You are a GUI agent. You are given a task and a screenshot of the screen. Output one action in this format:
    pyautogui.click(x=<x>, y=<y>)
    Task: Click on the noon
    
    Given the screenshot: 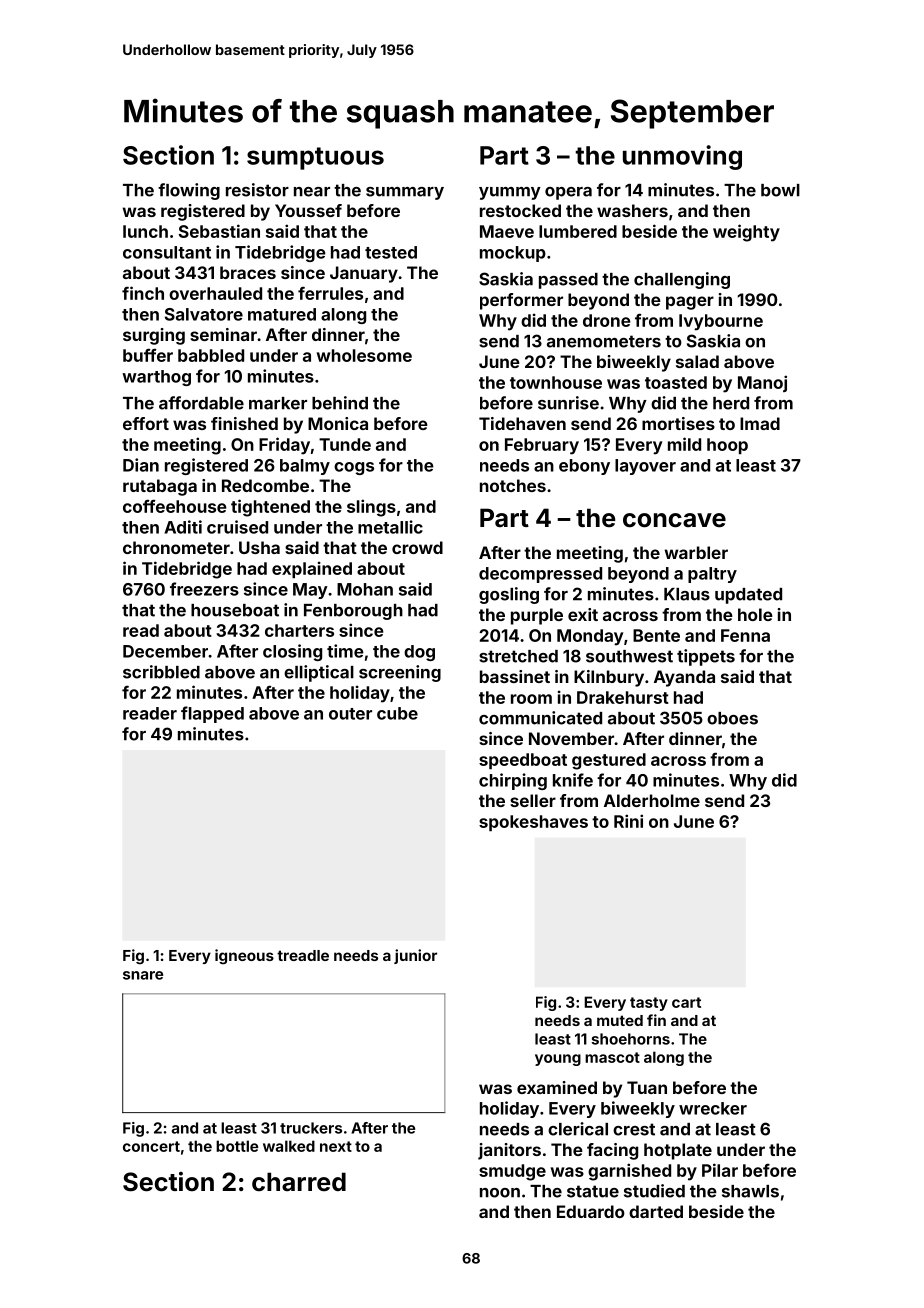 What is the action you would take?
    pyautogui.click(x=500, y=1193)
